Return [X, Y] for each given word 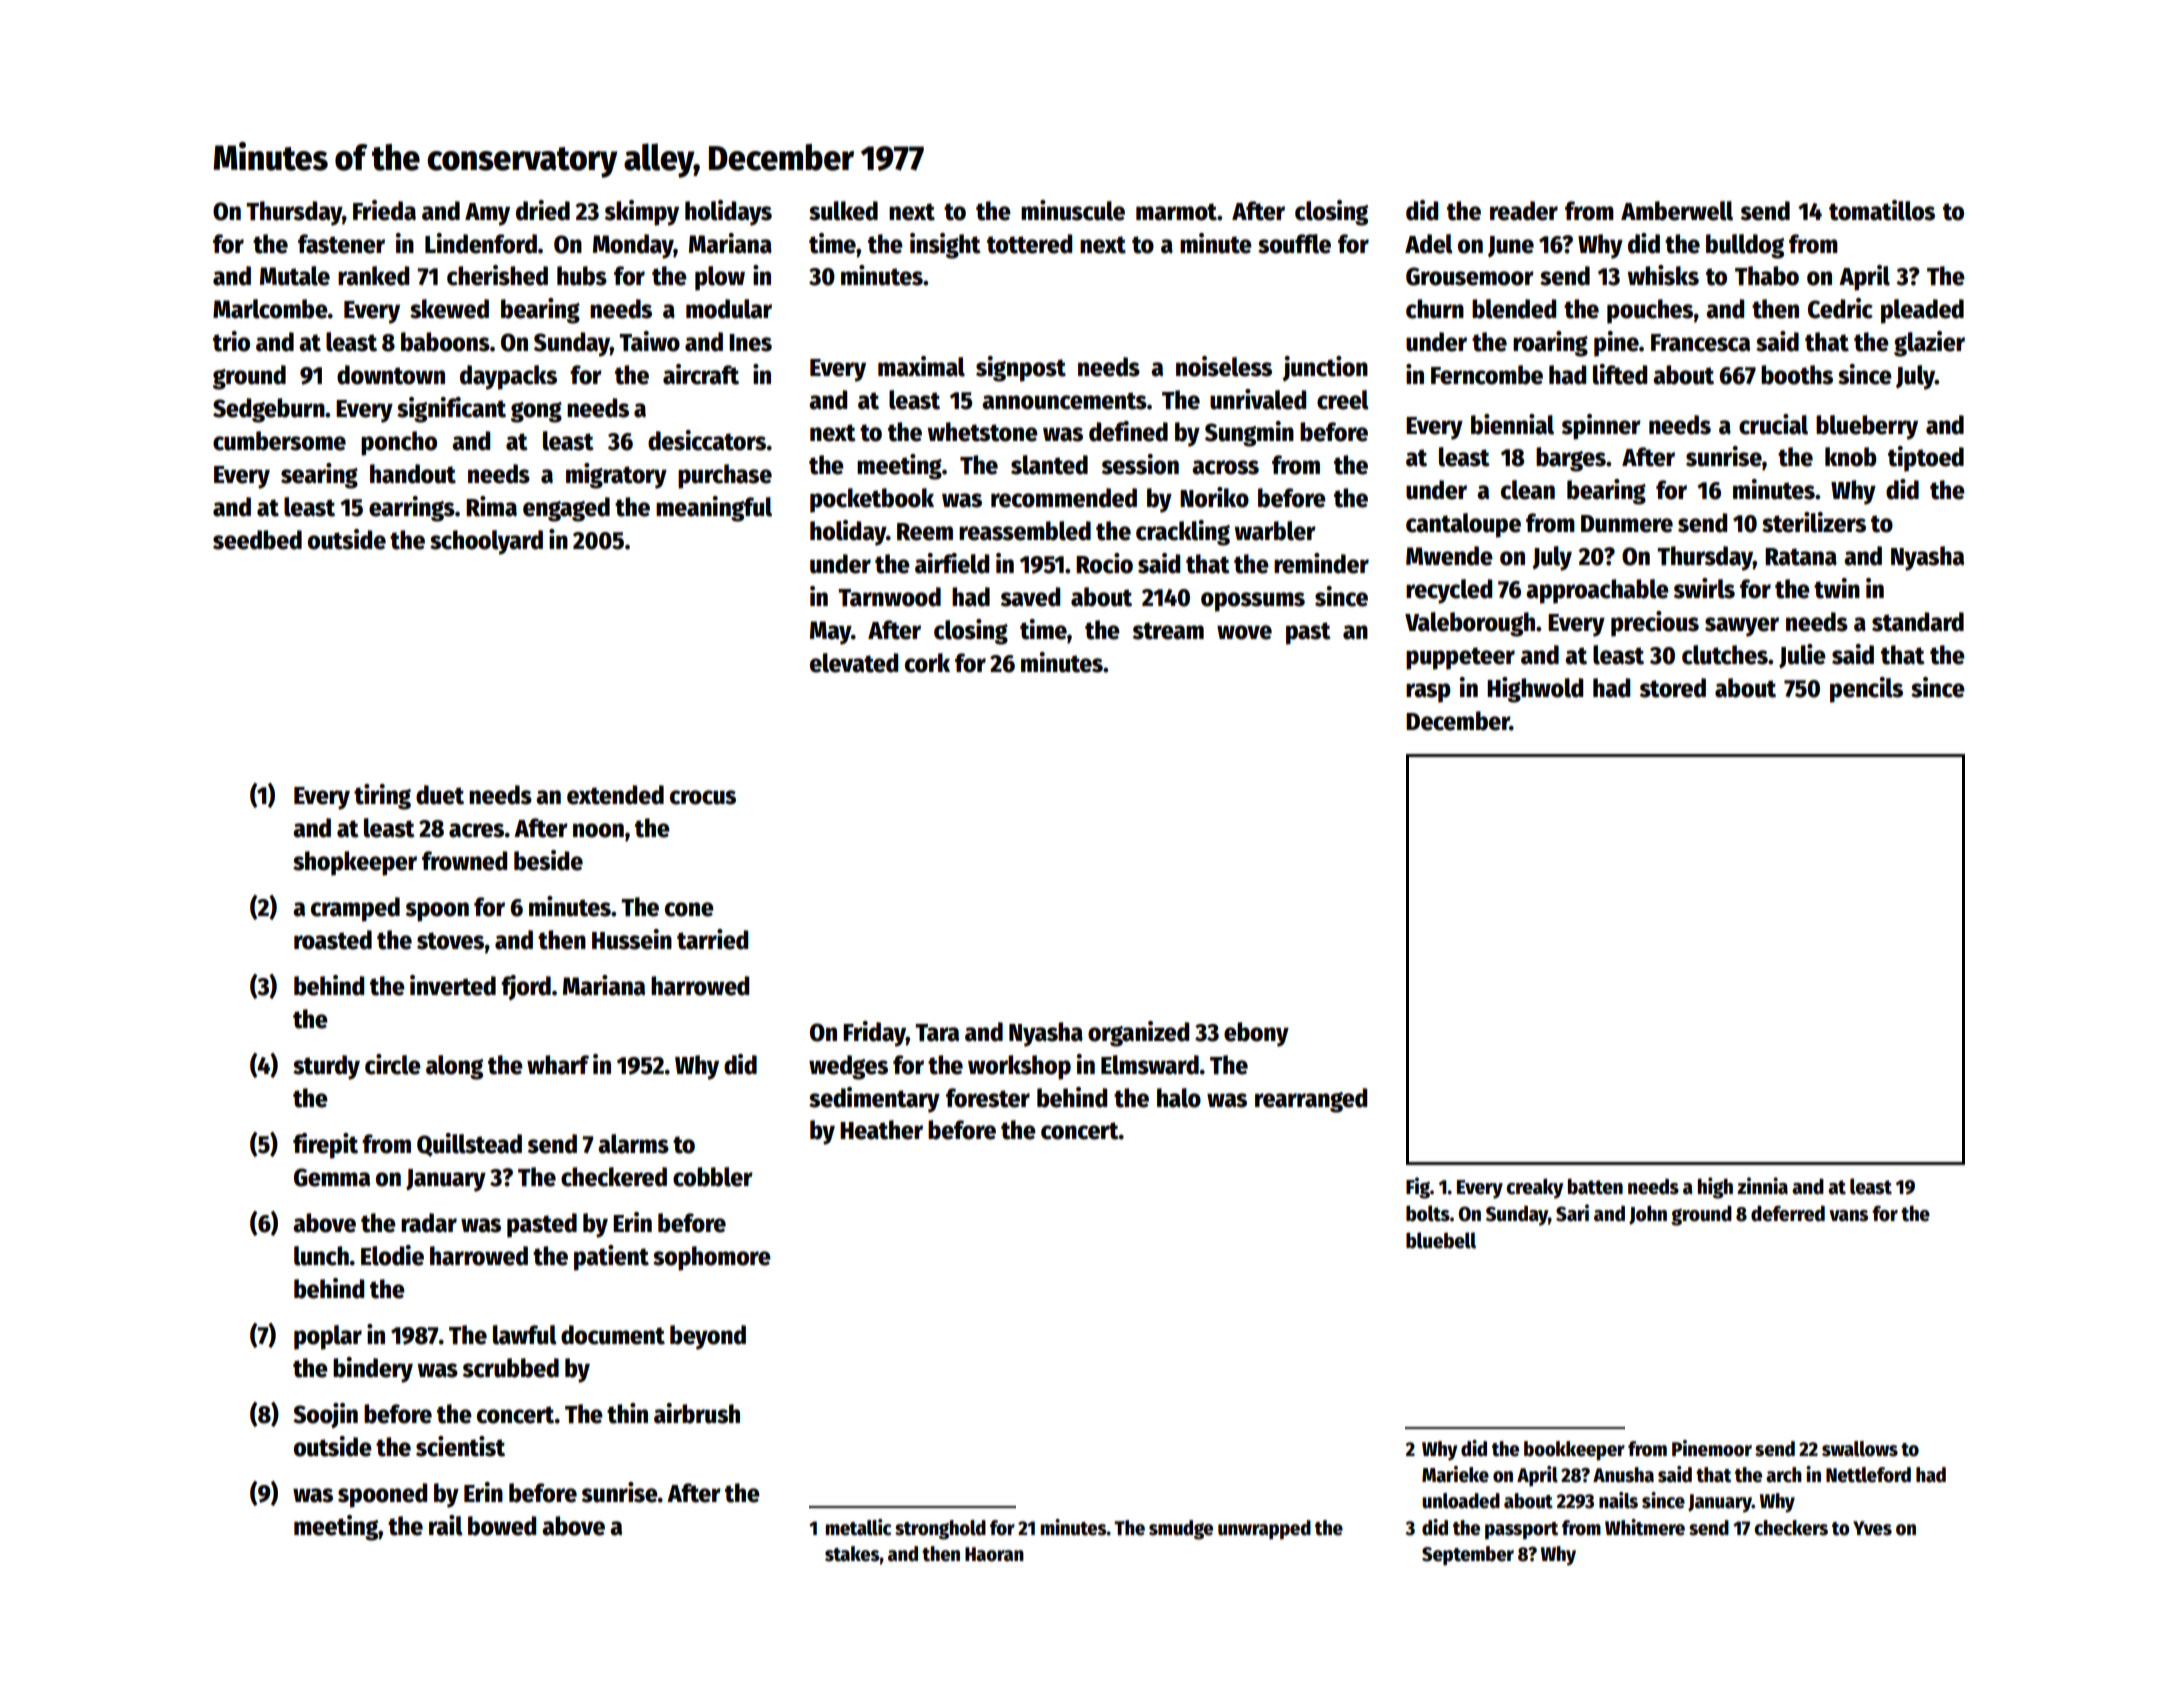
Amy [487, 214]
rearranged [1311, 1100]
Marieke [1455, 1474]
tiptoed [1926, 459]
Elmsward [1150, 1065]
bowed [502, 1526]
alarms [633, 1144]
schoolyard [486, 542]
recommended [1064, 498]
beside [548, 860]
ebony [1256, 1034]
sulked [843, 211]
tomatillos [1882, 210]
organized [1138, 1034]
